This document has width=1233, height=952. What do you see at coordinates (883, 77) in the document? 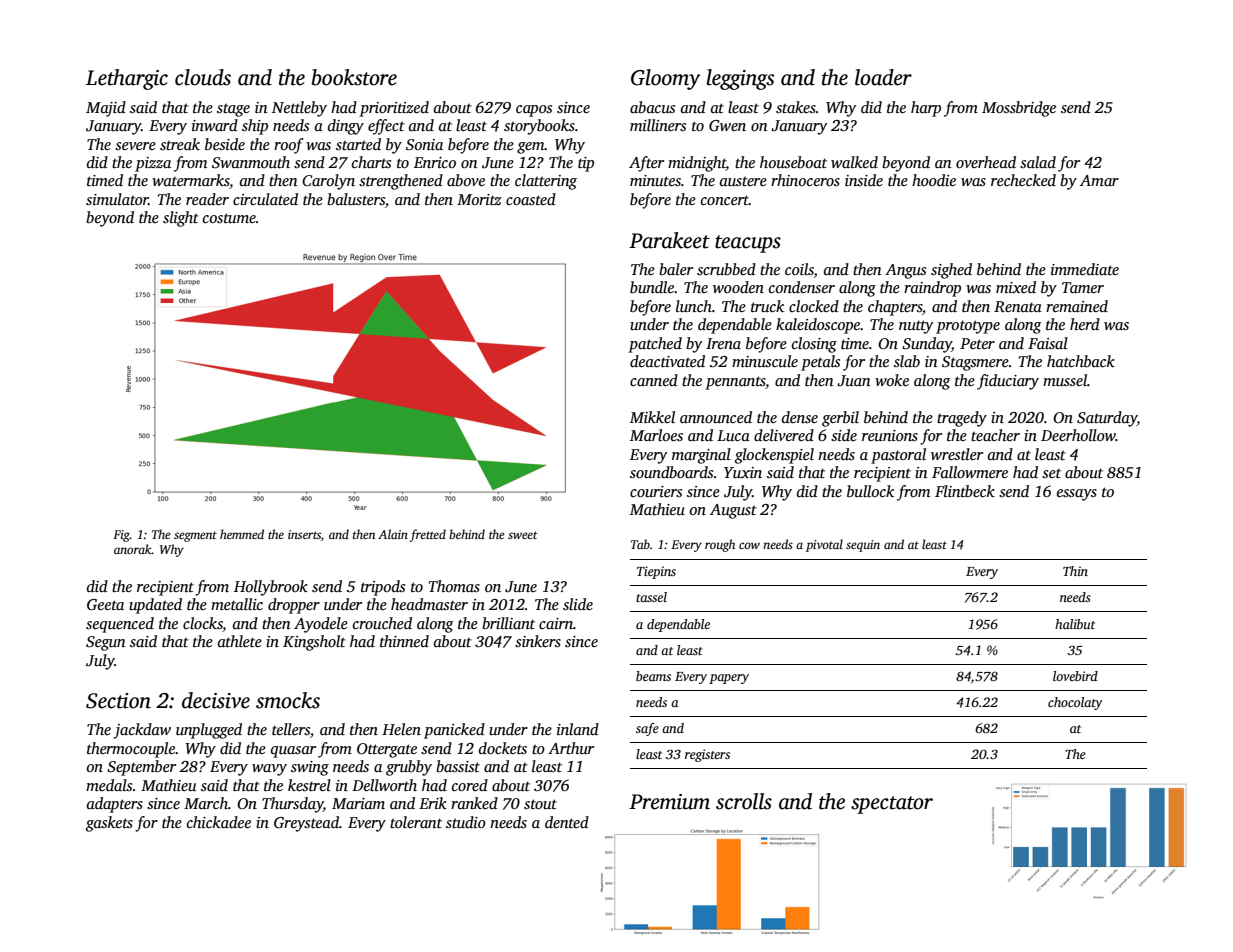
I see `loader` at bounding box center [883, 77].
